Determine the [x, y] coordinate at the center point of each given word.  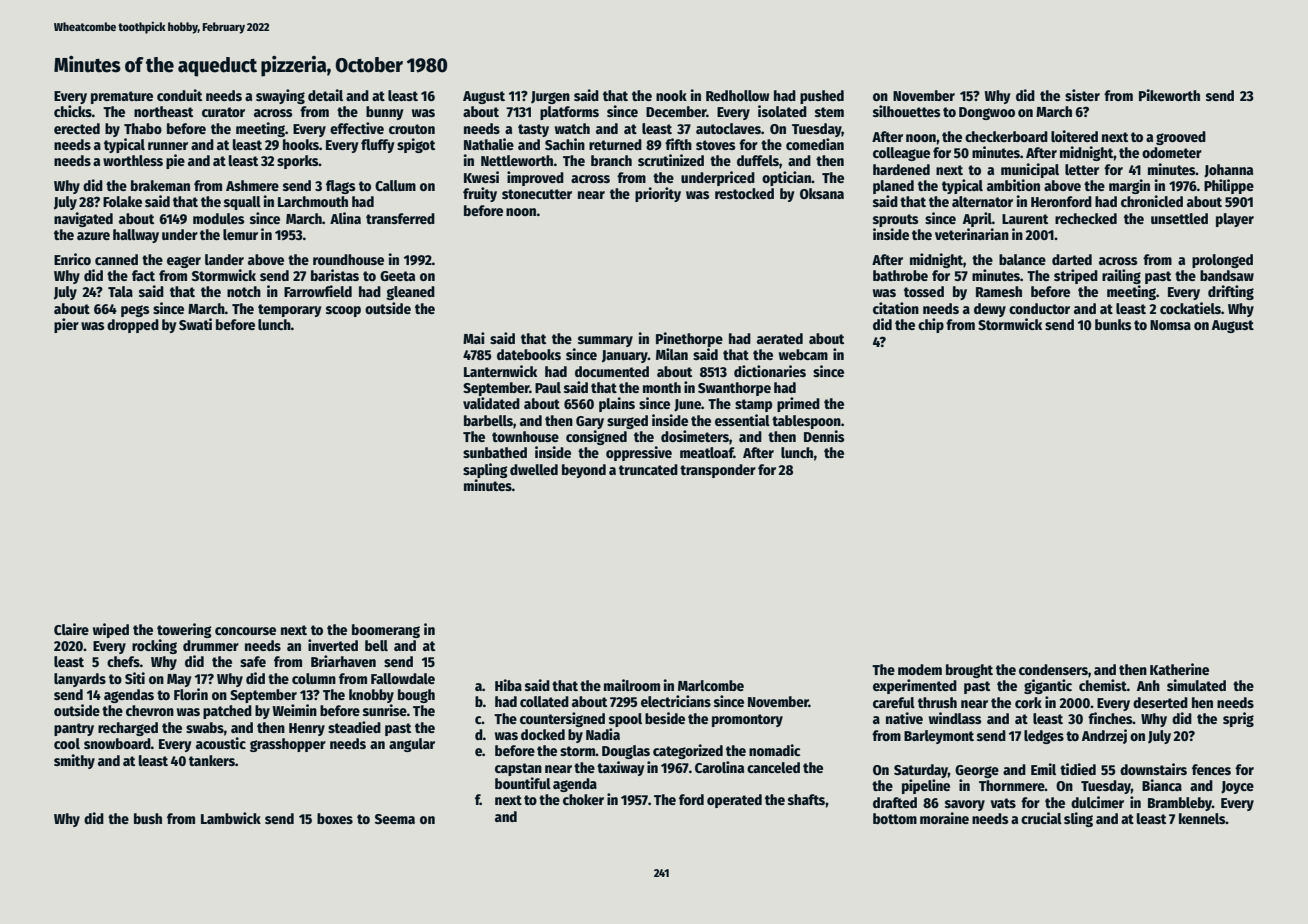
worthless [133, 160]
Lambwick [231, 818]
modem [920, 669]
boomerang [386, 631]
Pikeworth [1169, 95]
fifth [678, 144]
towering [184, 630]
